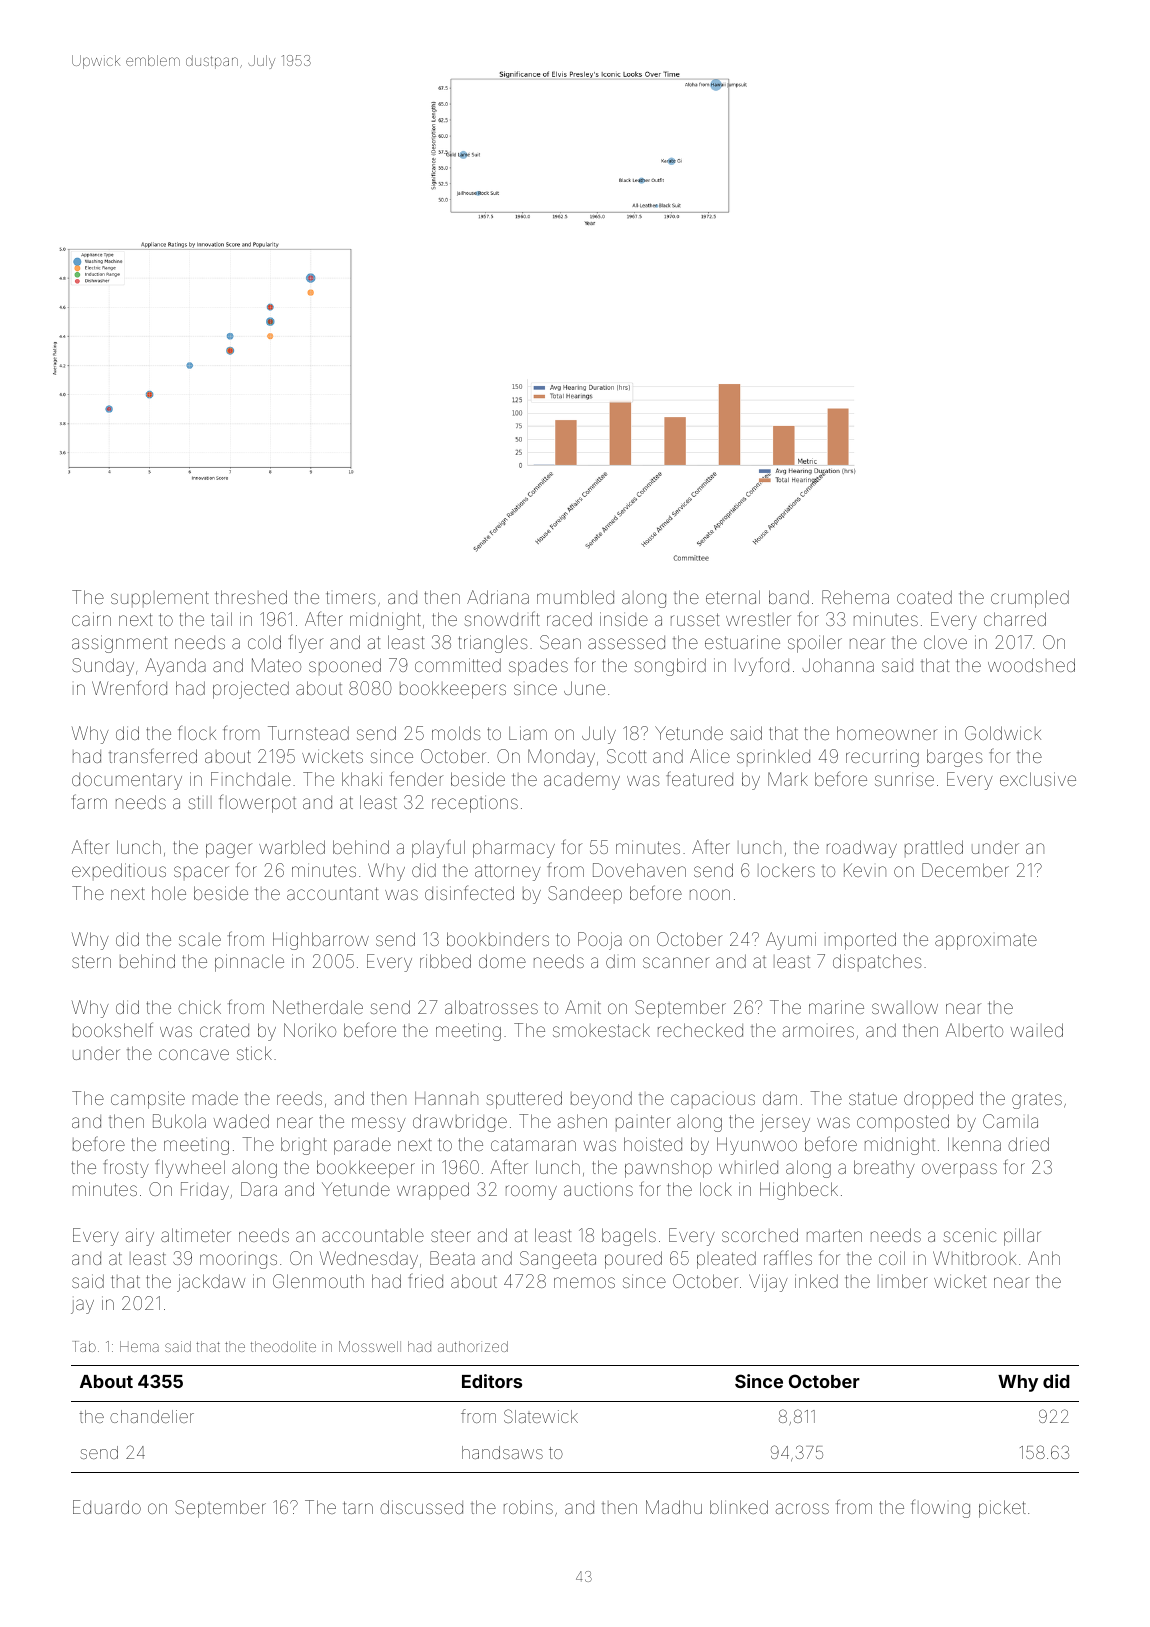 The image size is (1150, 1627). Describe the element at coordinates (789, 597) in the screenshot. I see `band` at that location.
